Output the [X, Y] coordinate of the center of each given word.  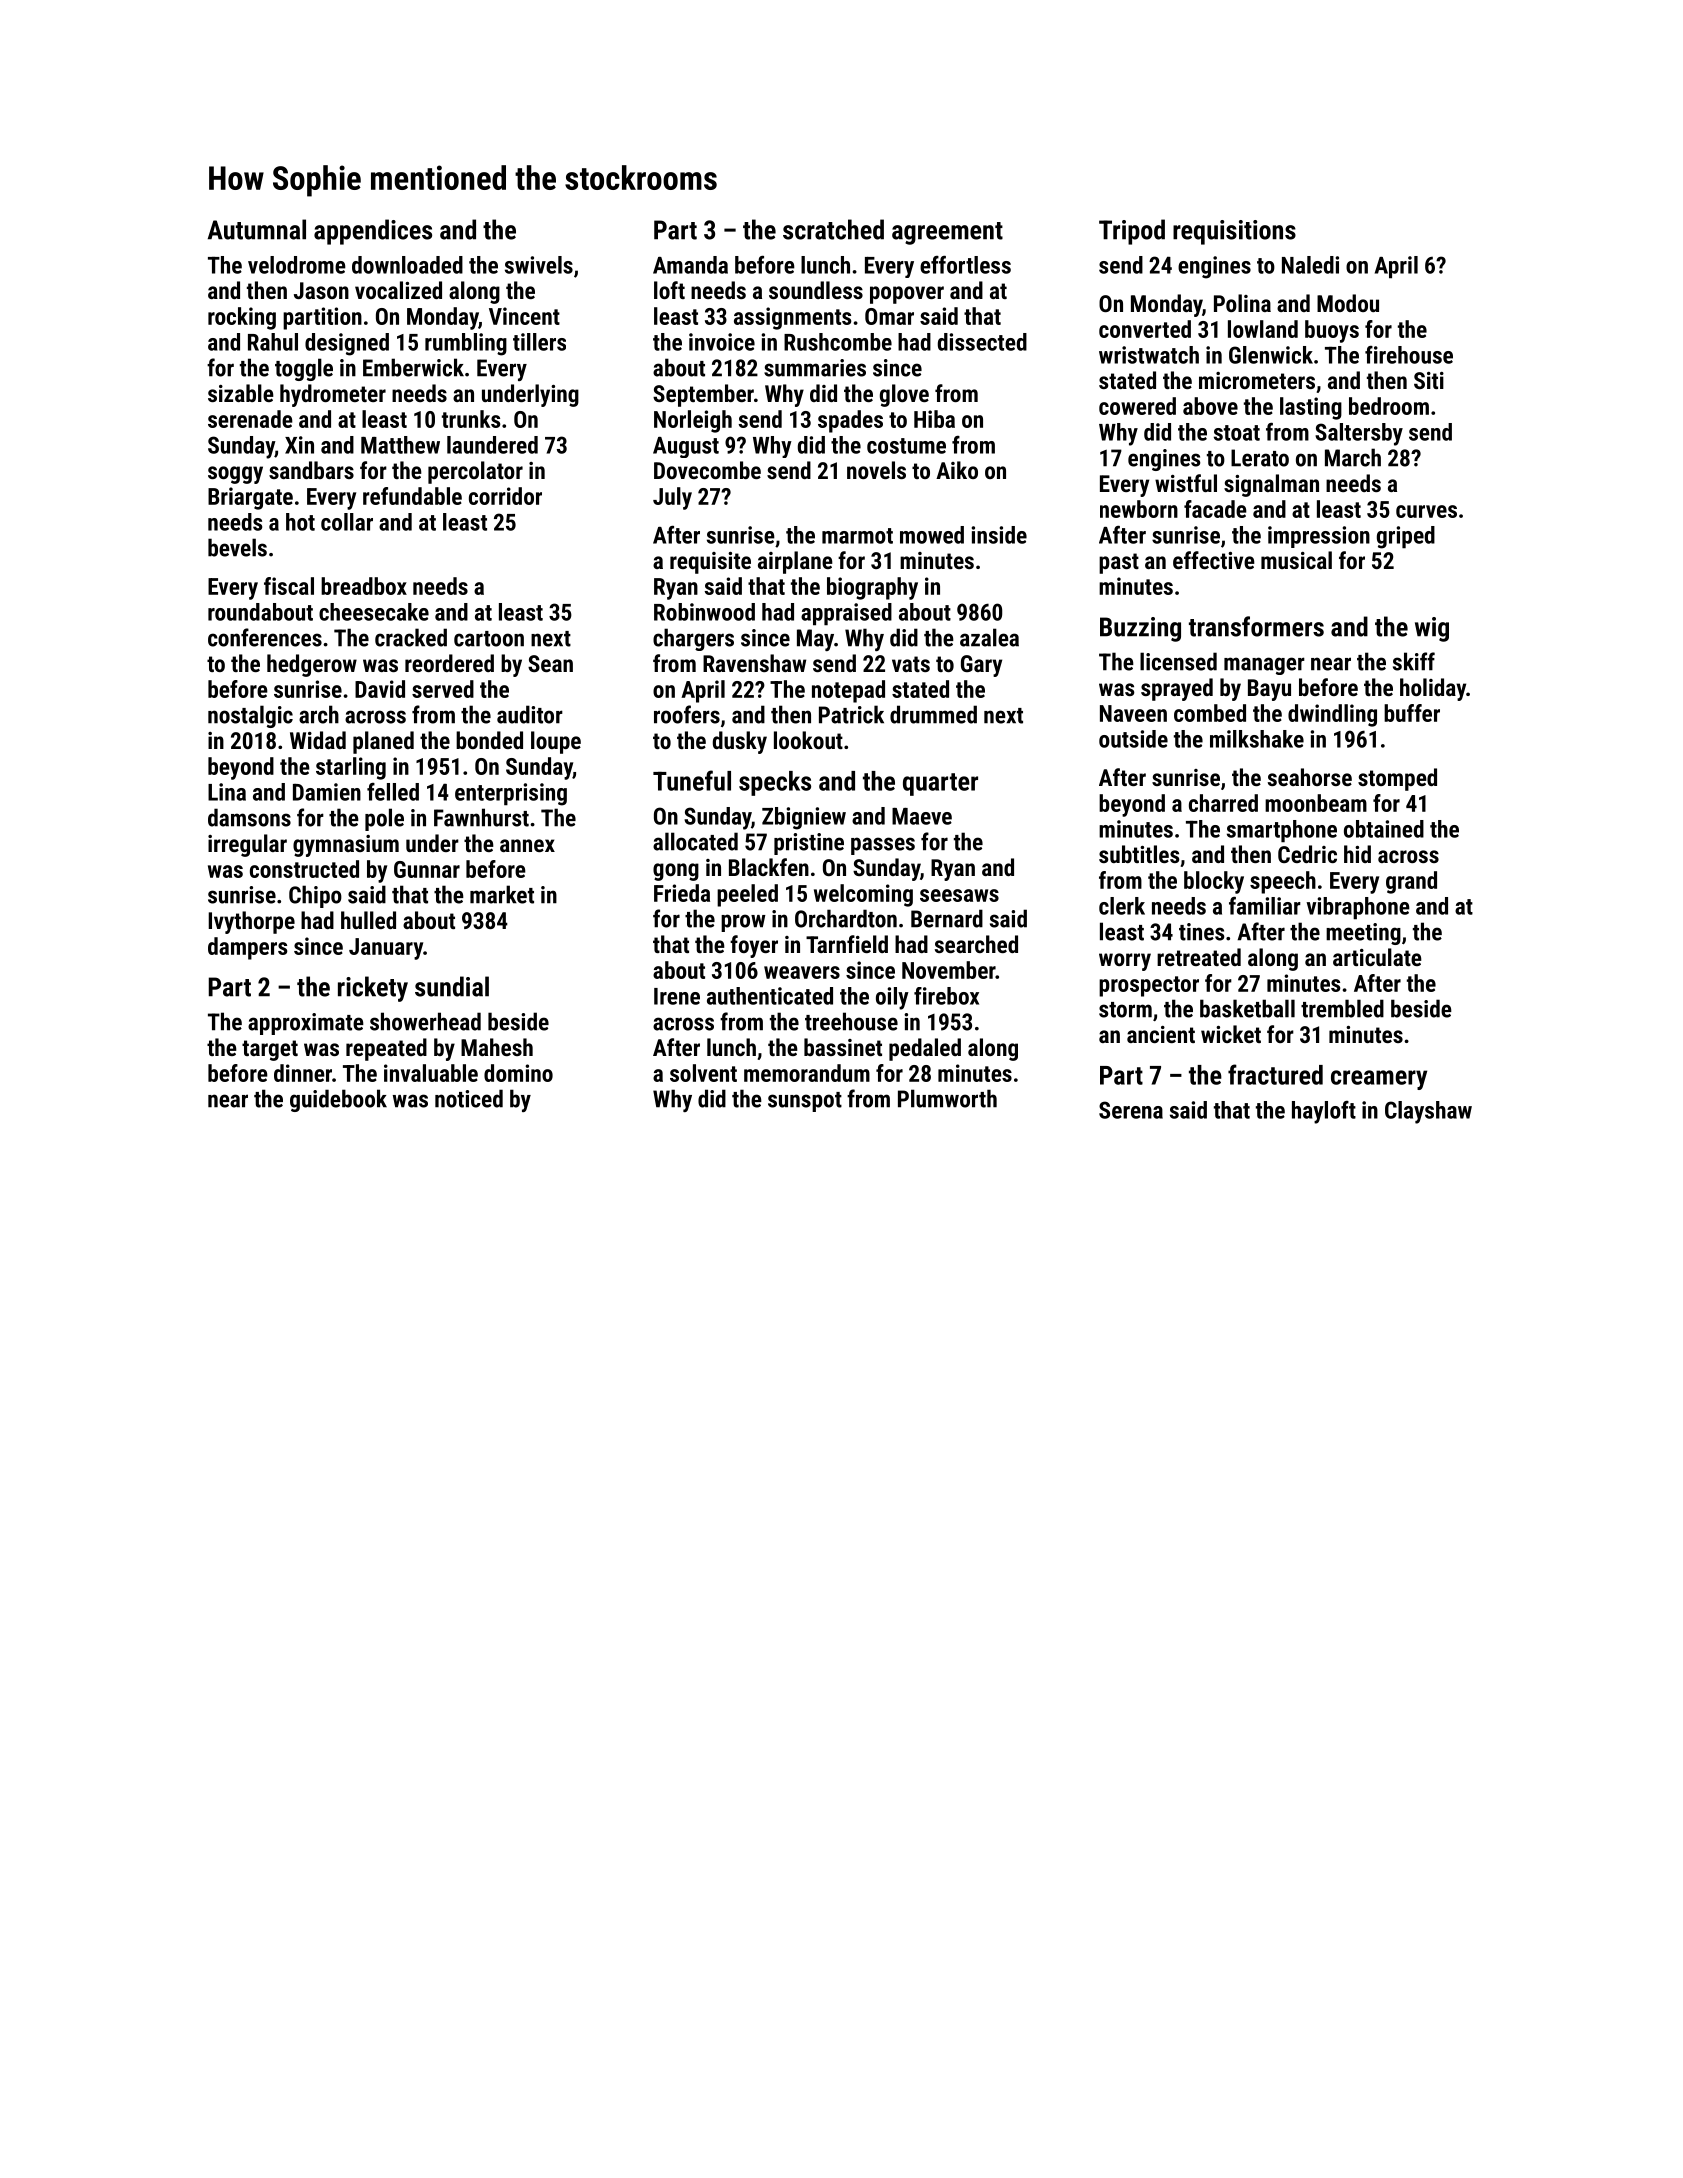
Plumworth [947, 1098]
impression [1319, 537]
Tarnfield [847, 944]
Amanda [690, 265]
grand [1411, 882]
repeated [386, 1049]
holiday [1433, 689]
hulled [368, 920]
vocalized [398, 290]
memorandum [807, 1073]
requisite [710, 563]
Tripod [1132, 232]
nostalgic [250, 716]
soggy [235, 475]
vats [911, 664]
